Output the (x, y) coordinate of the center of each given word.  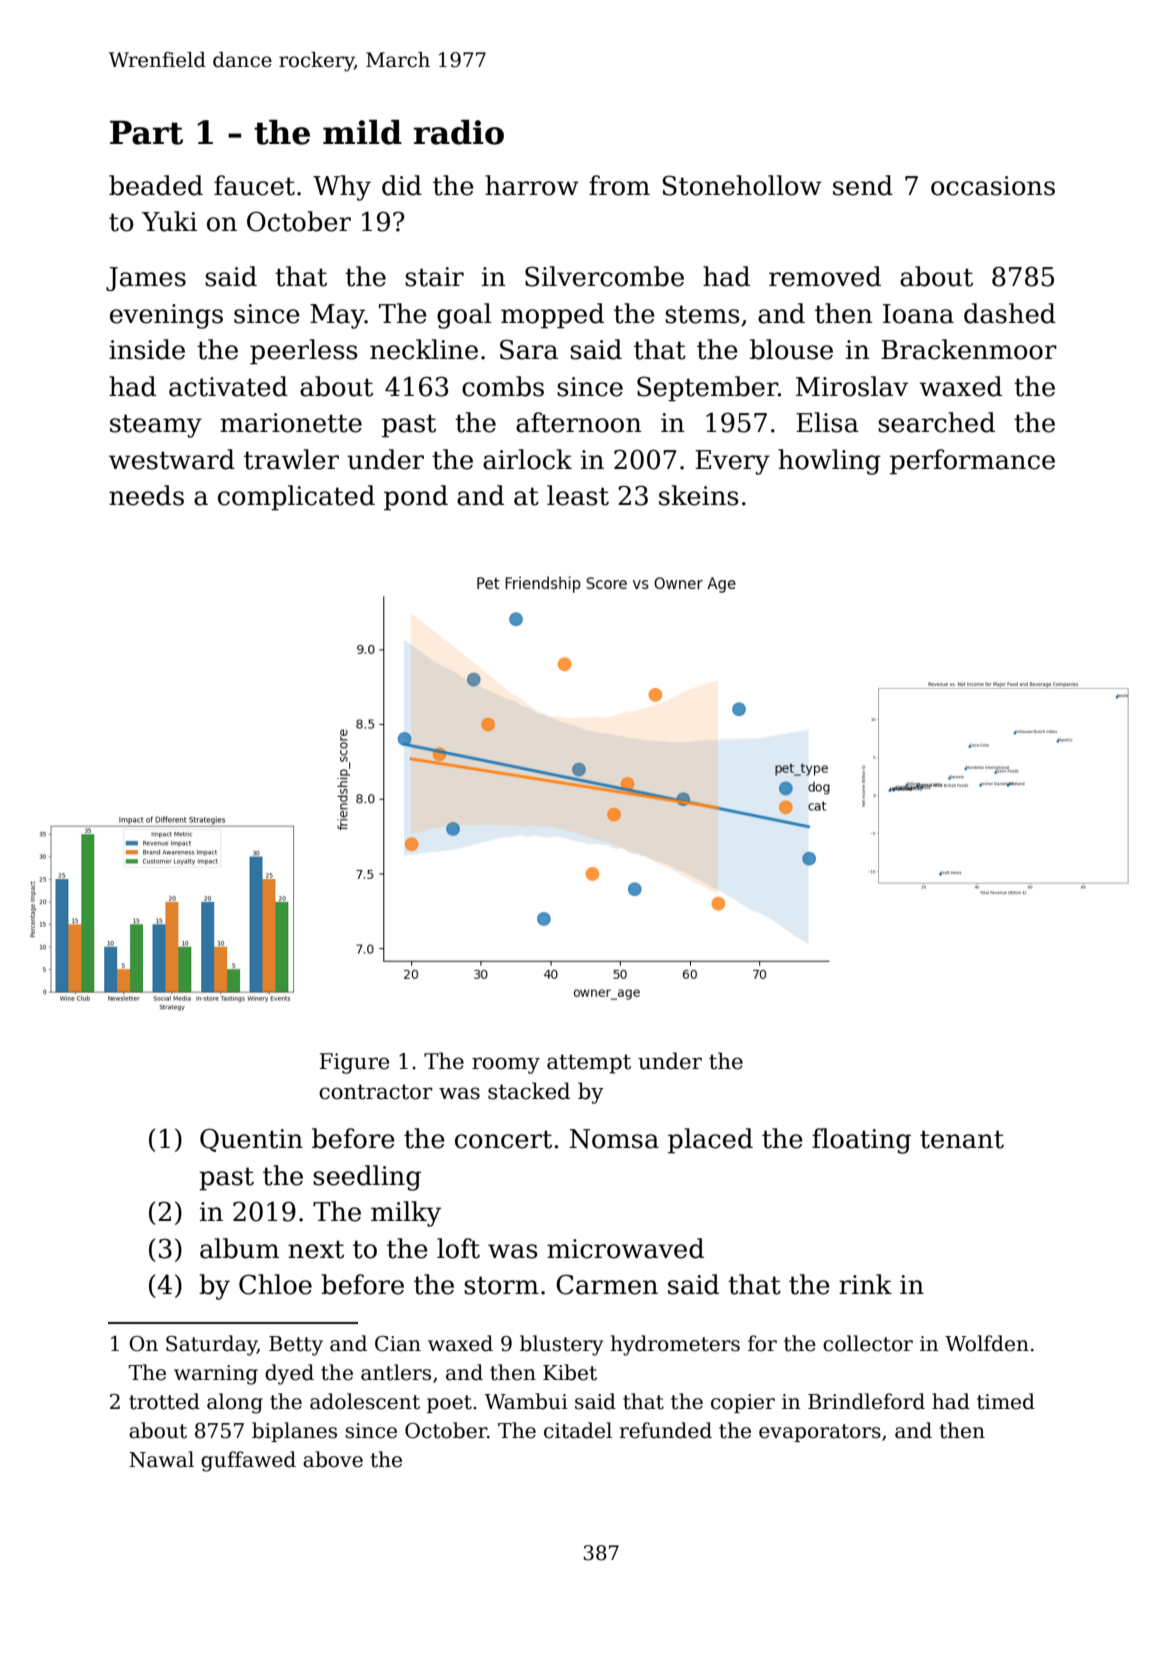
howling (829, 462)
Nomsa (614, 1139)
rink (865, 1284)
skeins (699, 495)
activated (228, 386)
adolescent (365, 1401)
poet (449, 1404)
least (578, 495)
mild (362, 132)
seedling (367, 1178)
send (863, 185)
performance (972, 462)
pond (416, 498)
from (619, 185)
